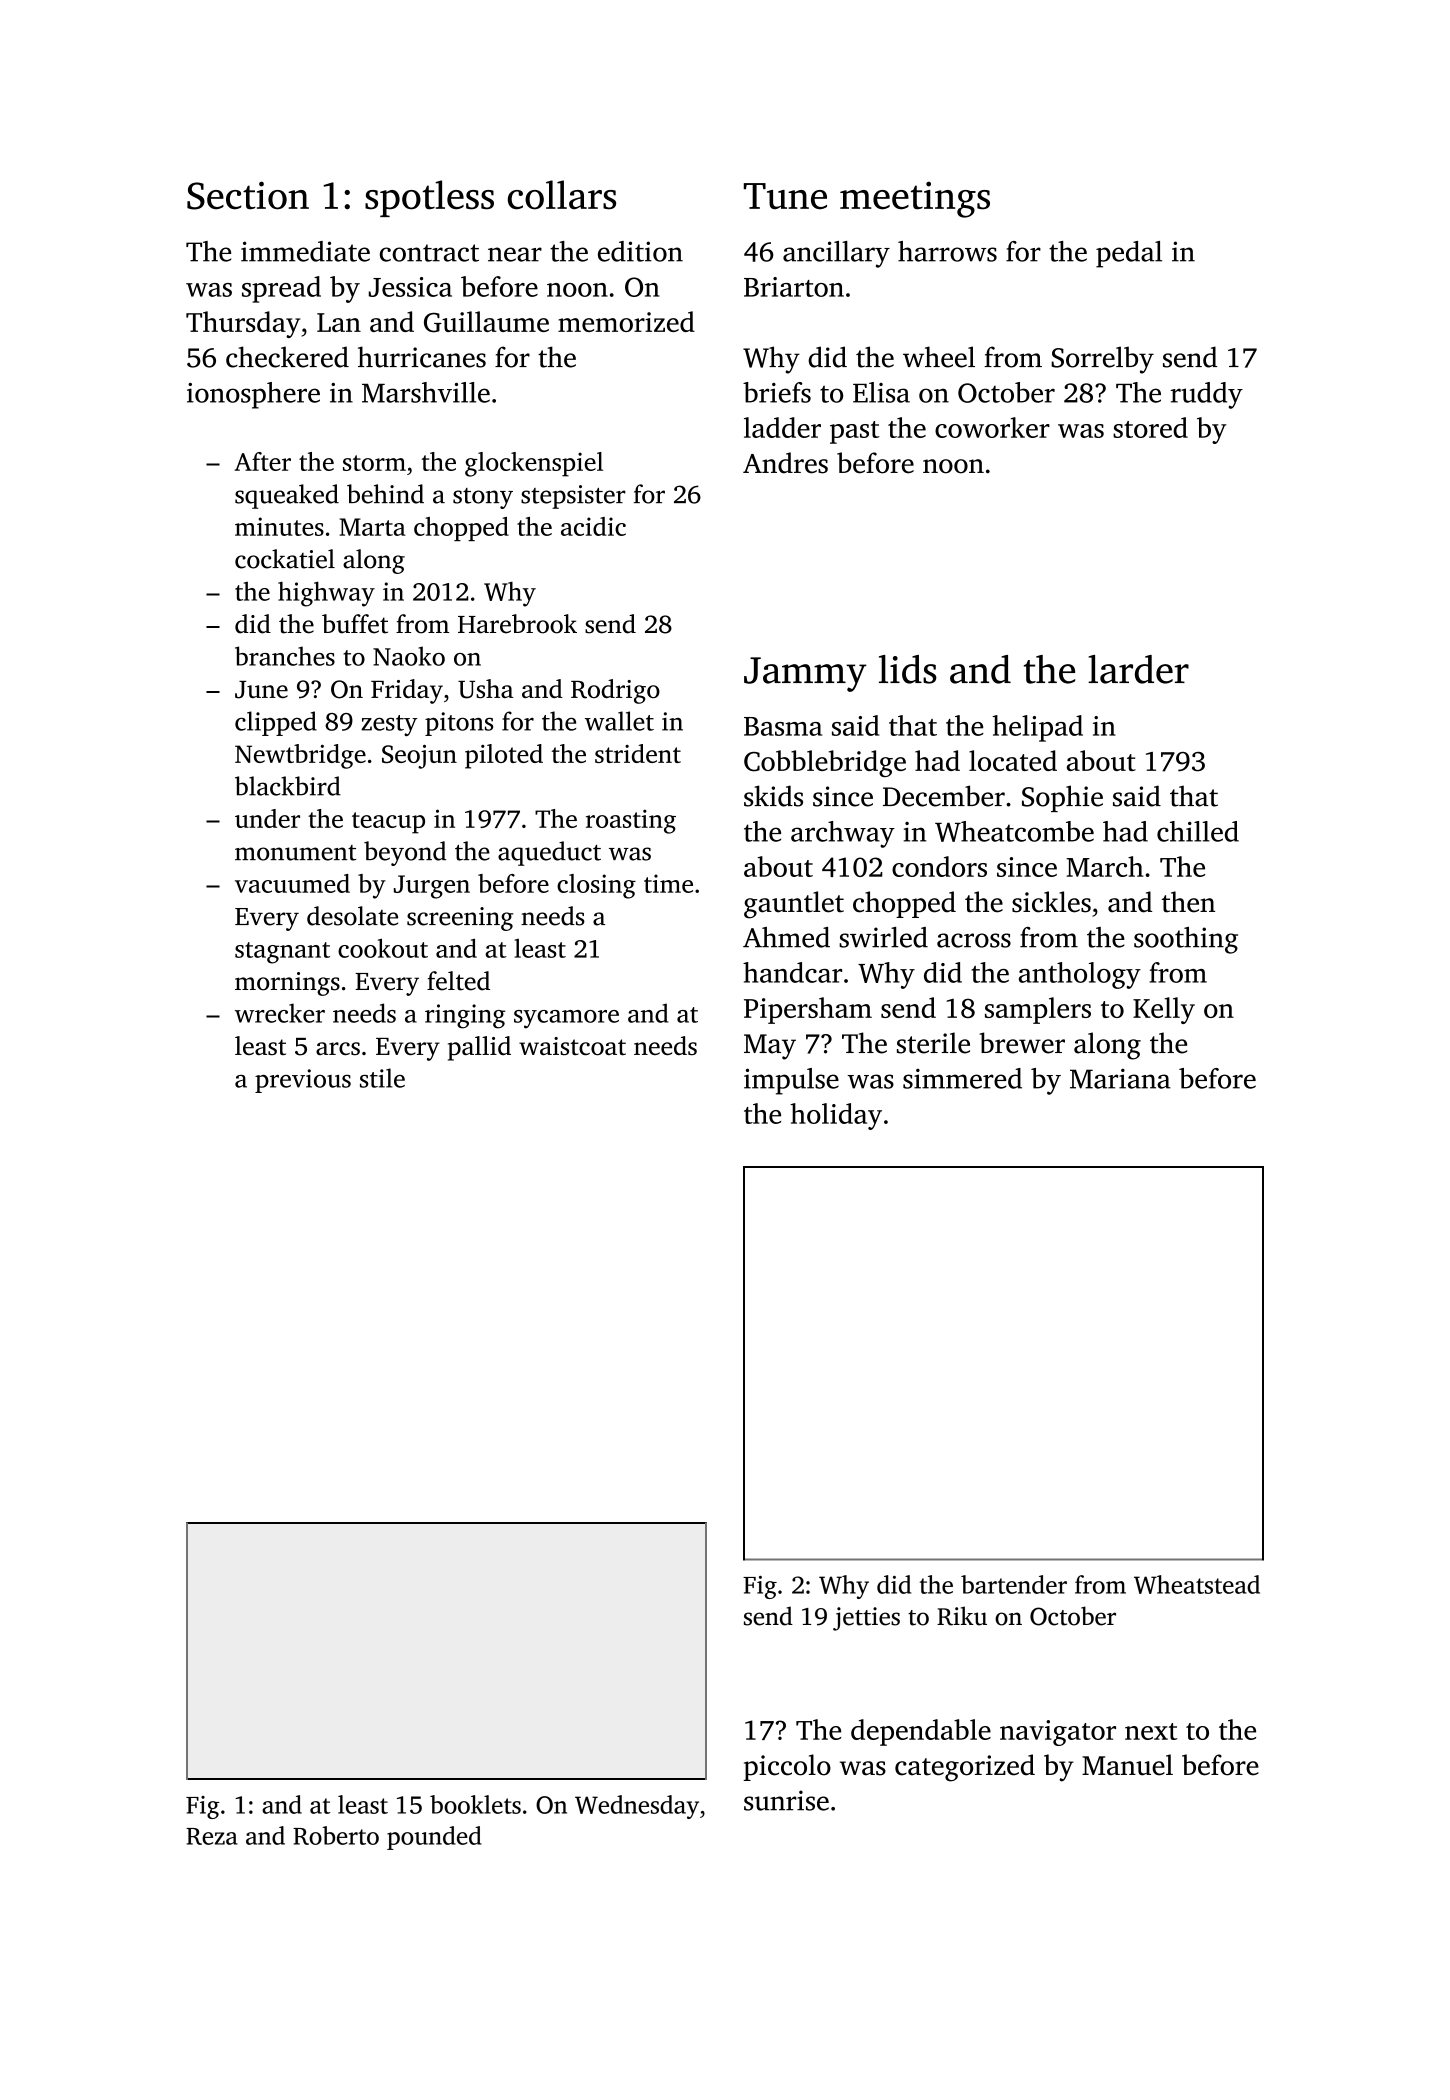 Image resolution: width=1450 pixels, height=2100 pixels. What do you see at coordinates (866, 1619) in the page?
I see `jetties` at bounding box center [866, 1619].
